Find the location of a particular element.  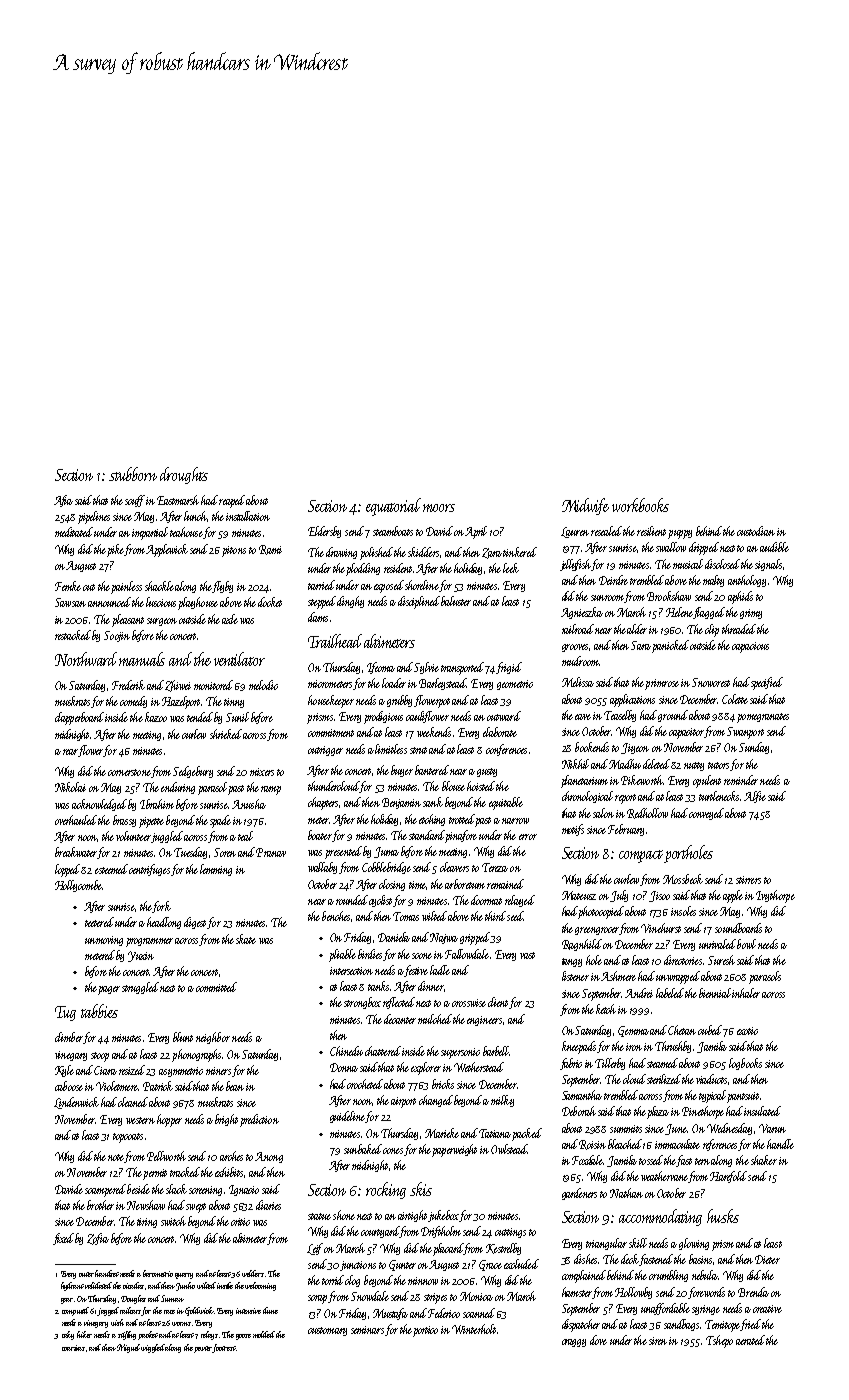

Ignacio is located at coordinates (244, 1190).
